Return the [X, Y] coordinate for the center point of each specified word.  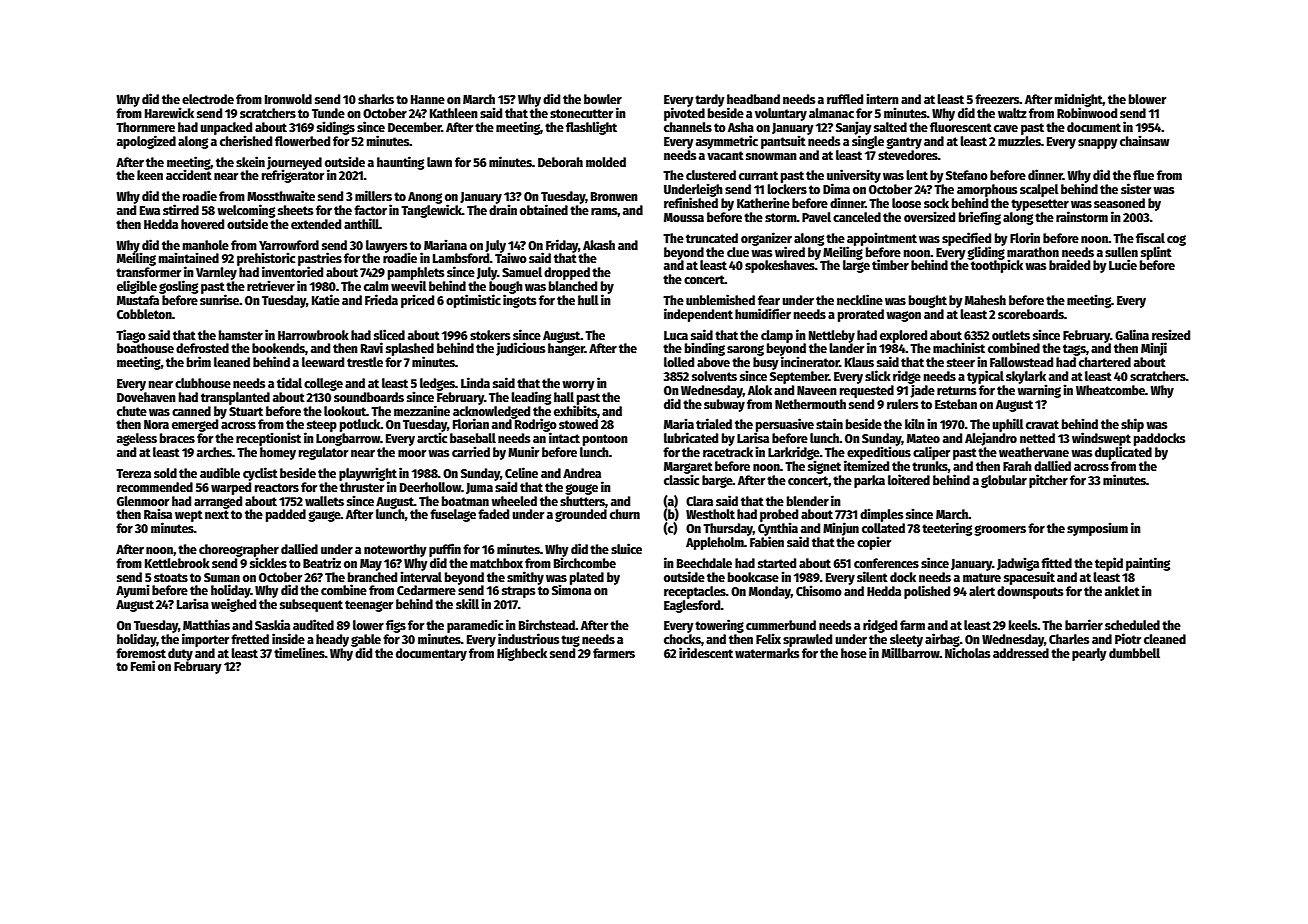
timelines [299, 652]
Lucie [1123, 264]
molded [606, 162]
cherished [246, 140]
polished [927, 592]
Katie [326, 299]
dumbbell [1134, 653]
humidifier [763, 313]
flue [1143, 175]
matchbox [496, 563]
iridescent [706, 652]
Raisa [158, 513]
